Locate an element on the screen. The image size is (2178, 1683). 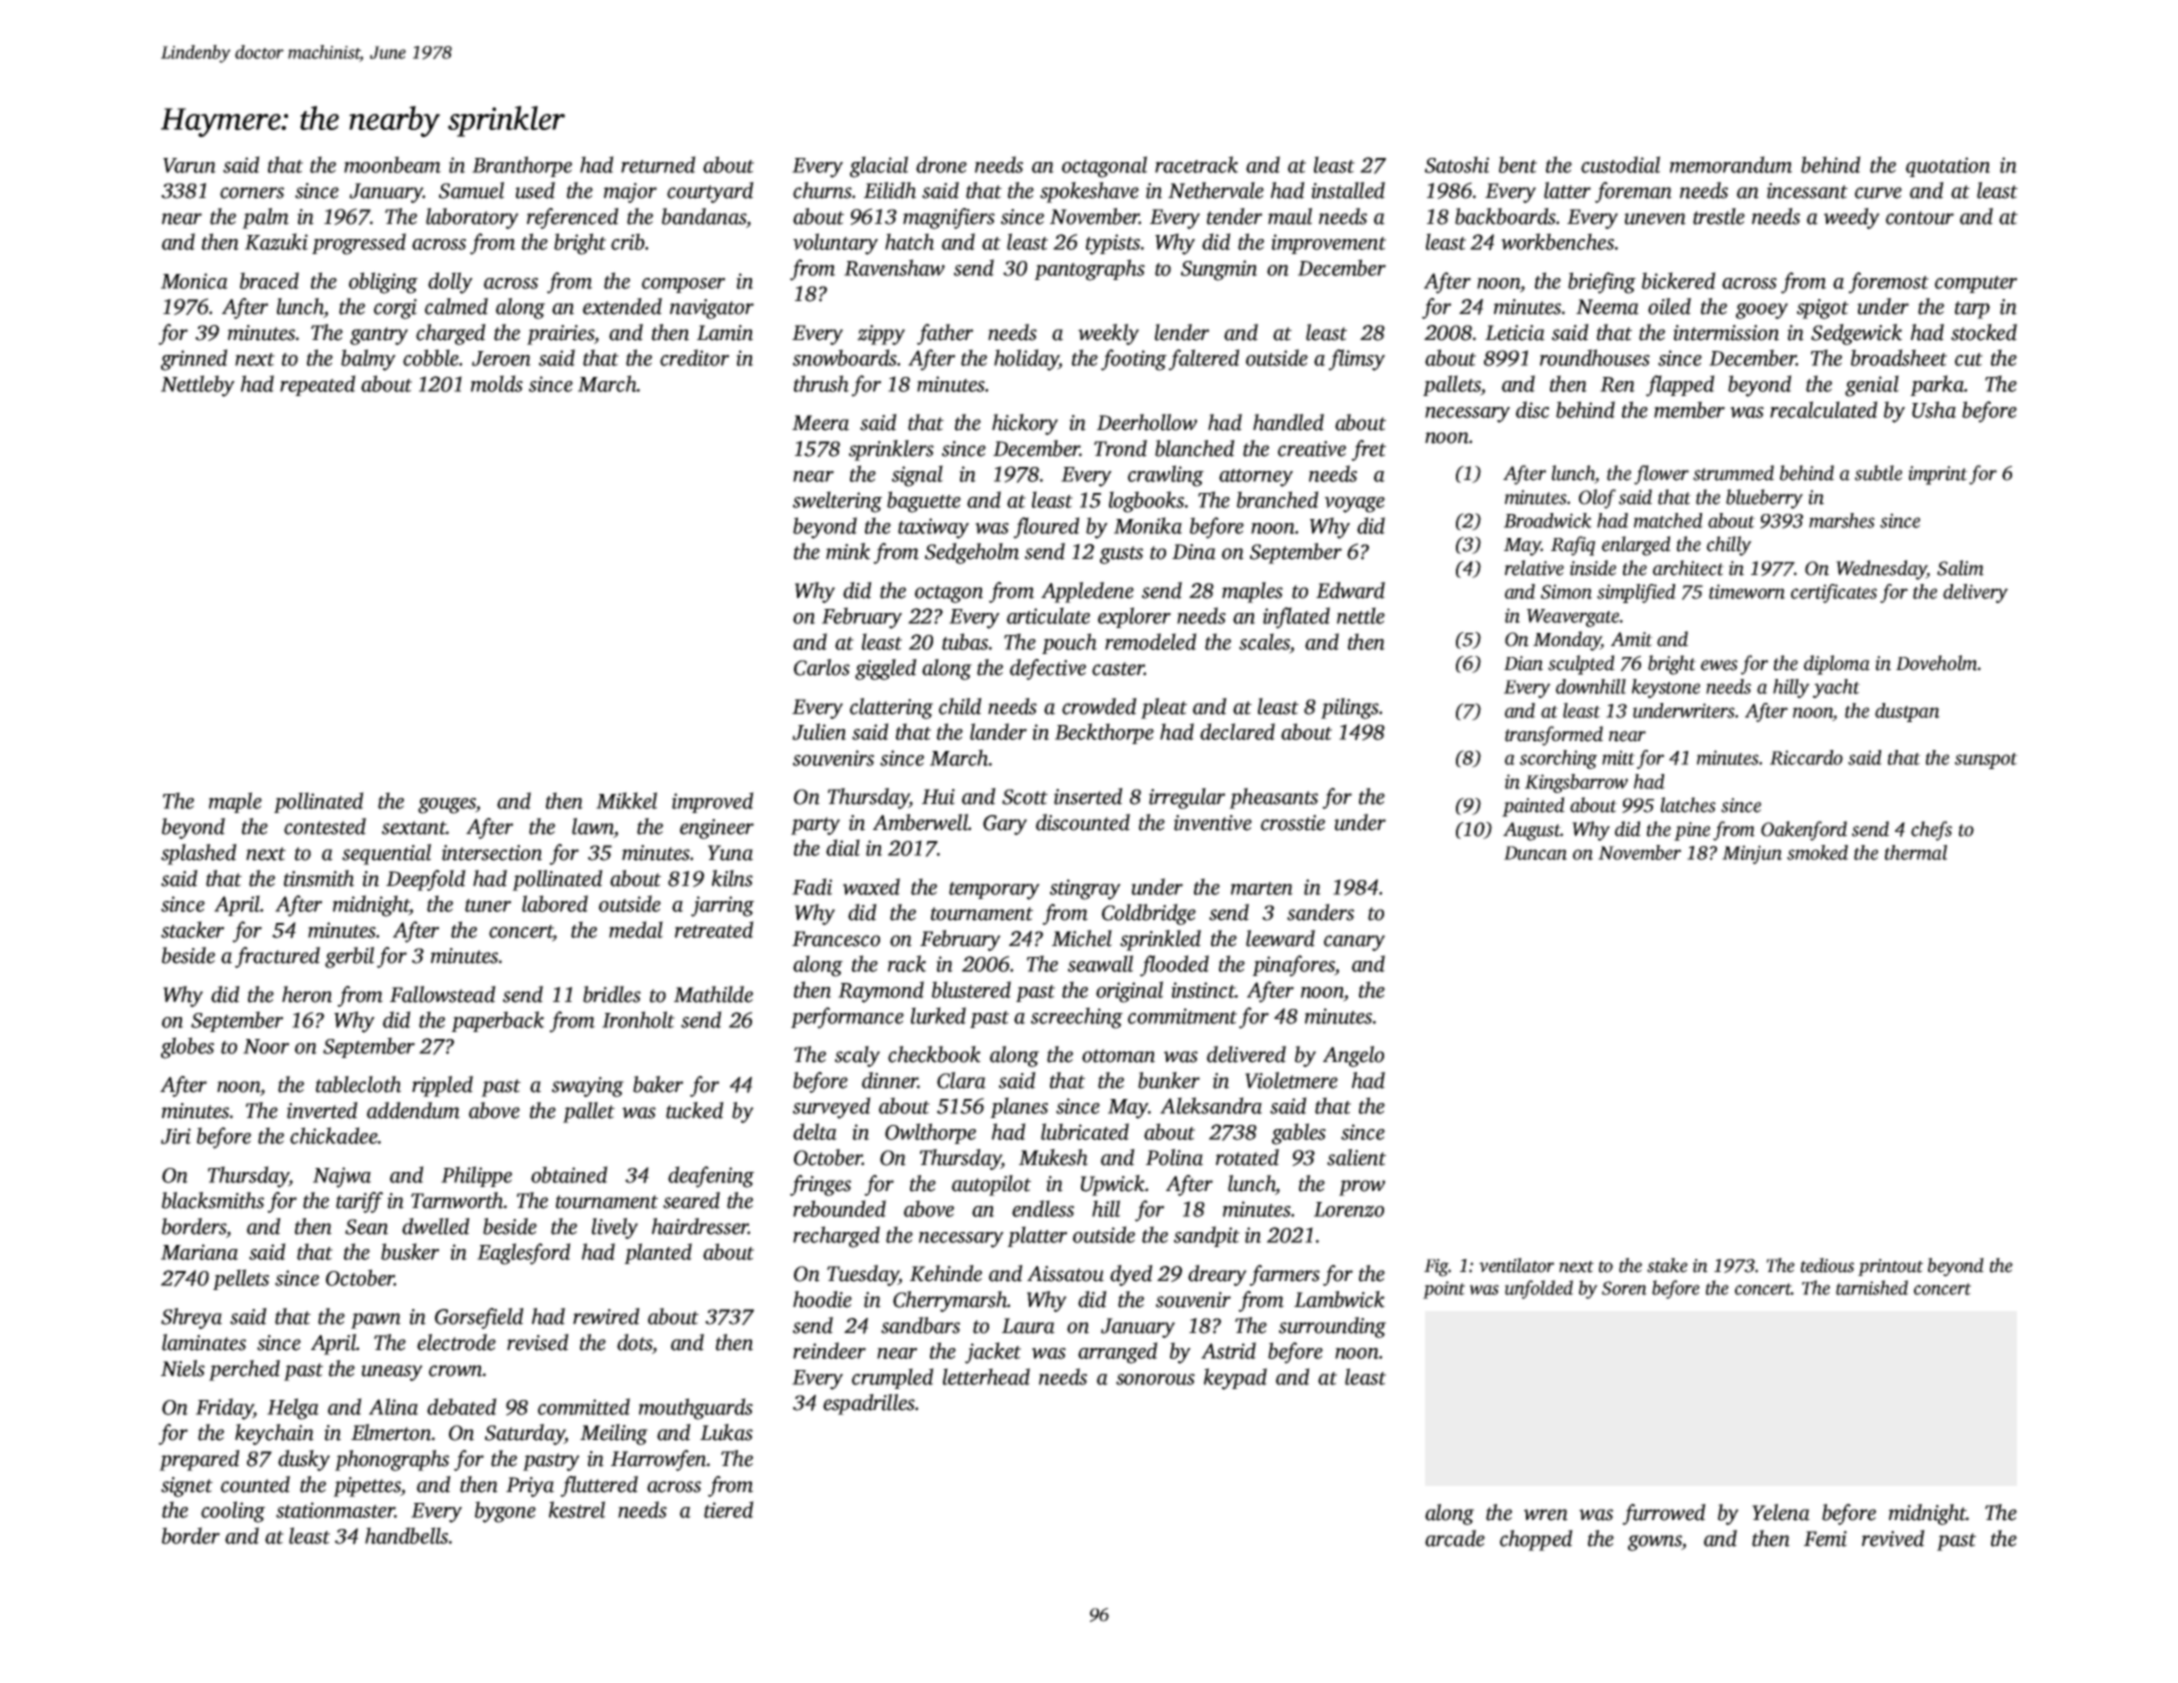
lander is located at coordinates (998, 731).
